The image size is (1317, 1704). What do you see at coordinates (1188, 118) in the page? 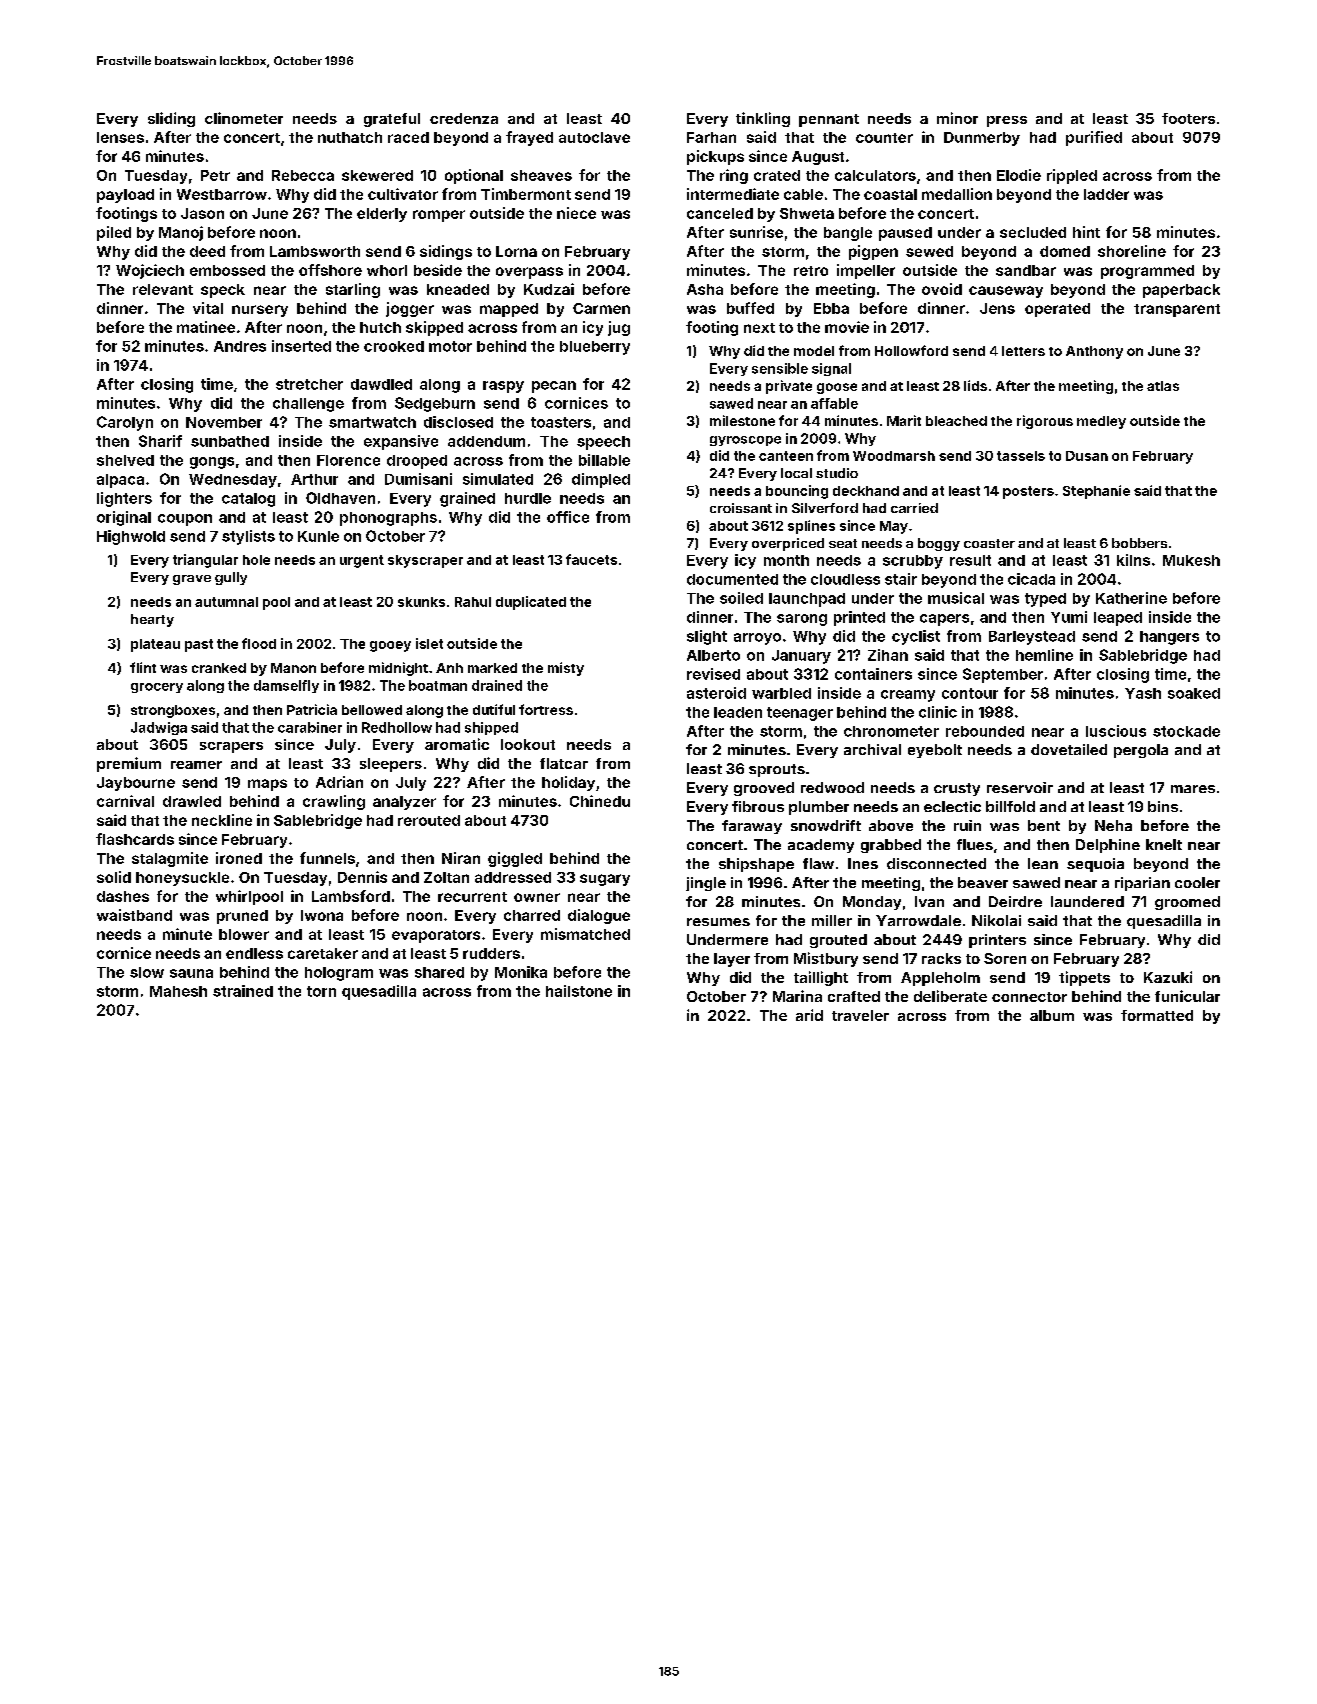
I see `footers` at bounding box center [1188, 118].
